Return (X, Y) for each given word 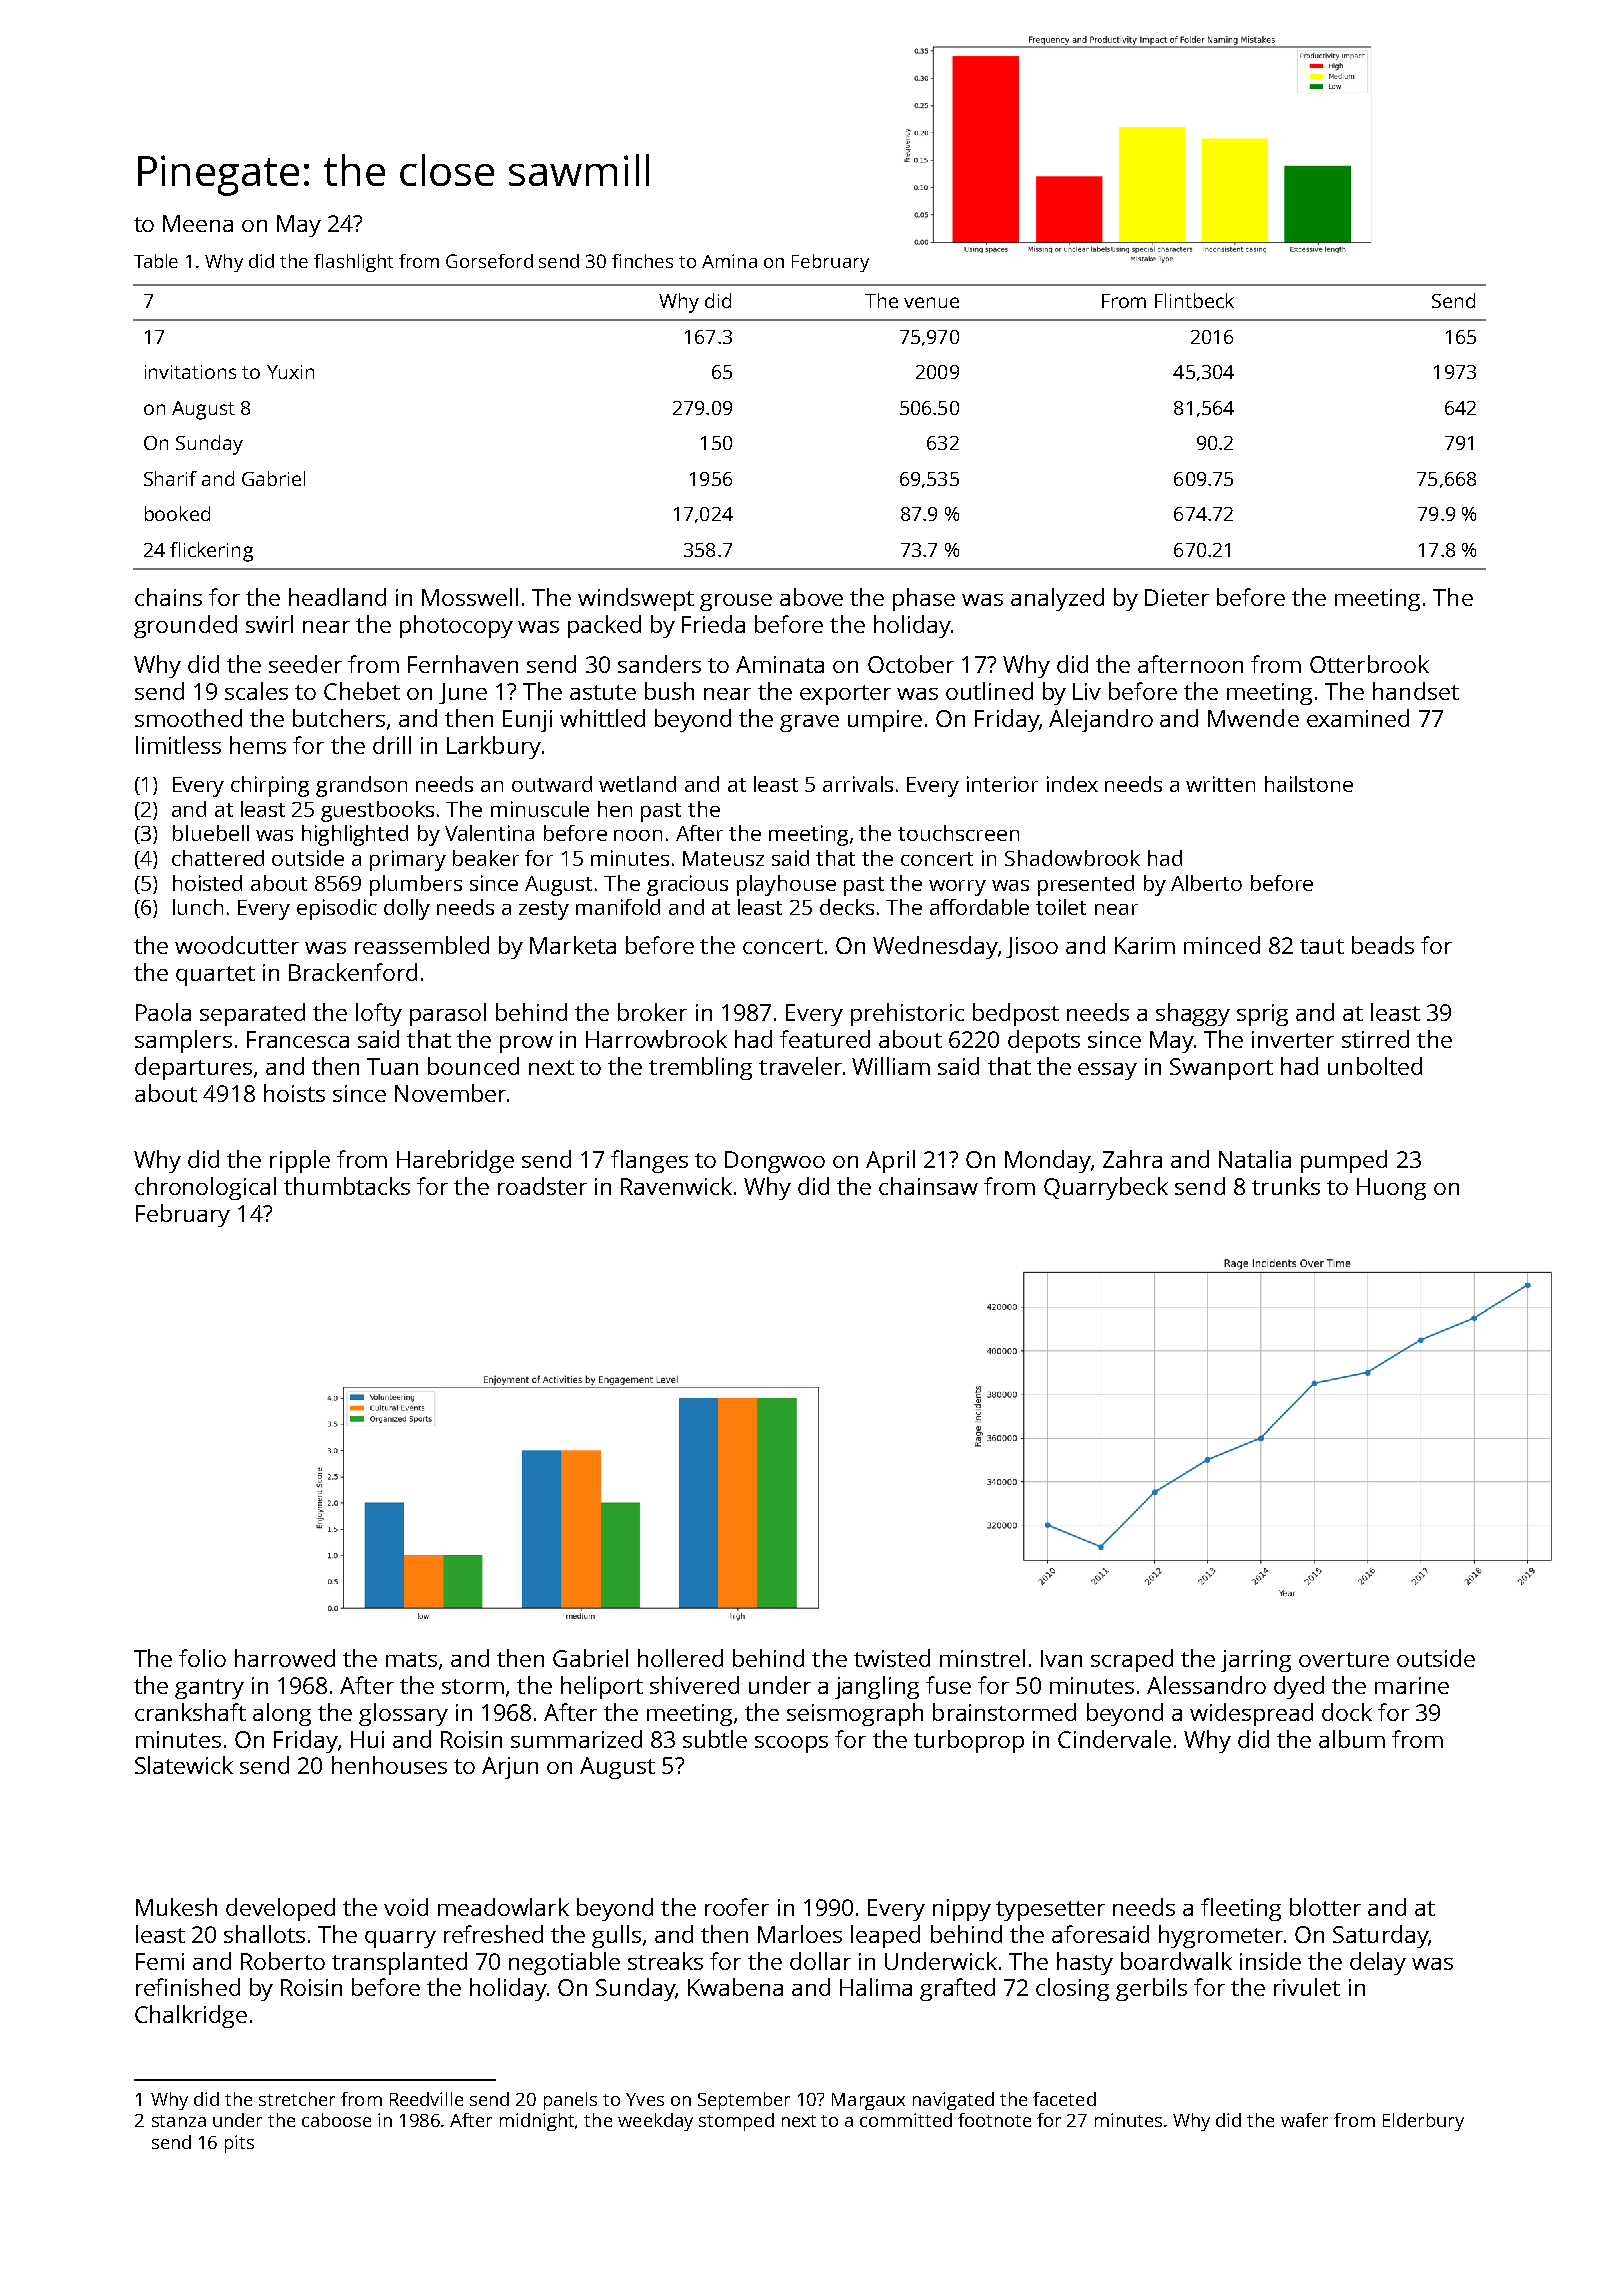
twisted (892, 1658)
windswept (636, 599)
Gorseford (489, 261)
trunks (1286, 1186)
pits (239, 2144)
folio (202, 1658)
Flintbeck (1194, 300)
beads (1383, 945)
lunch (198, 907)
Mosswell (470, 597)
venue (931, 302)
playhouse (786, 885)
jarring (1256, 1661)
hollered (680, 1658)
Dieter (1177, 597)
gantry (209, 1689)
